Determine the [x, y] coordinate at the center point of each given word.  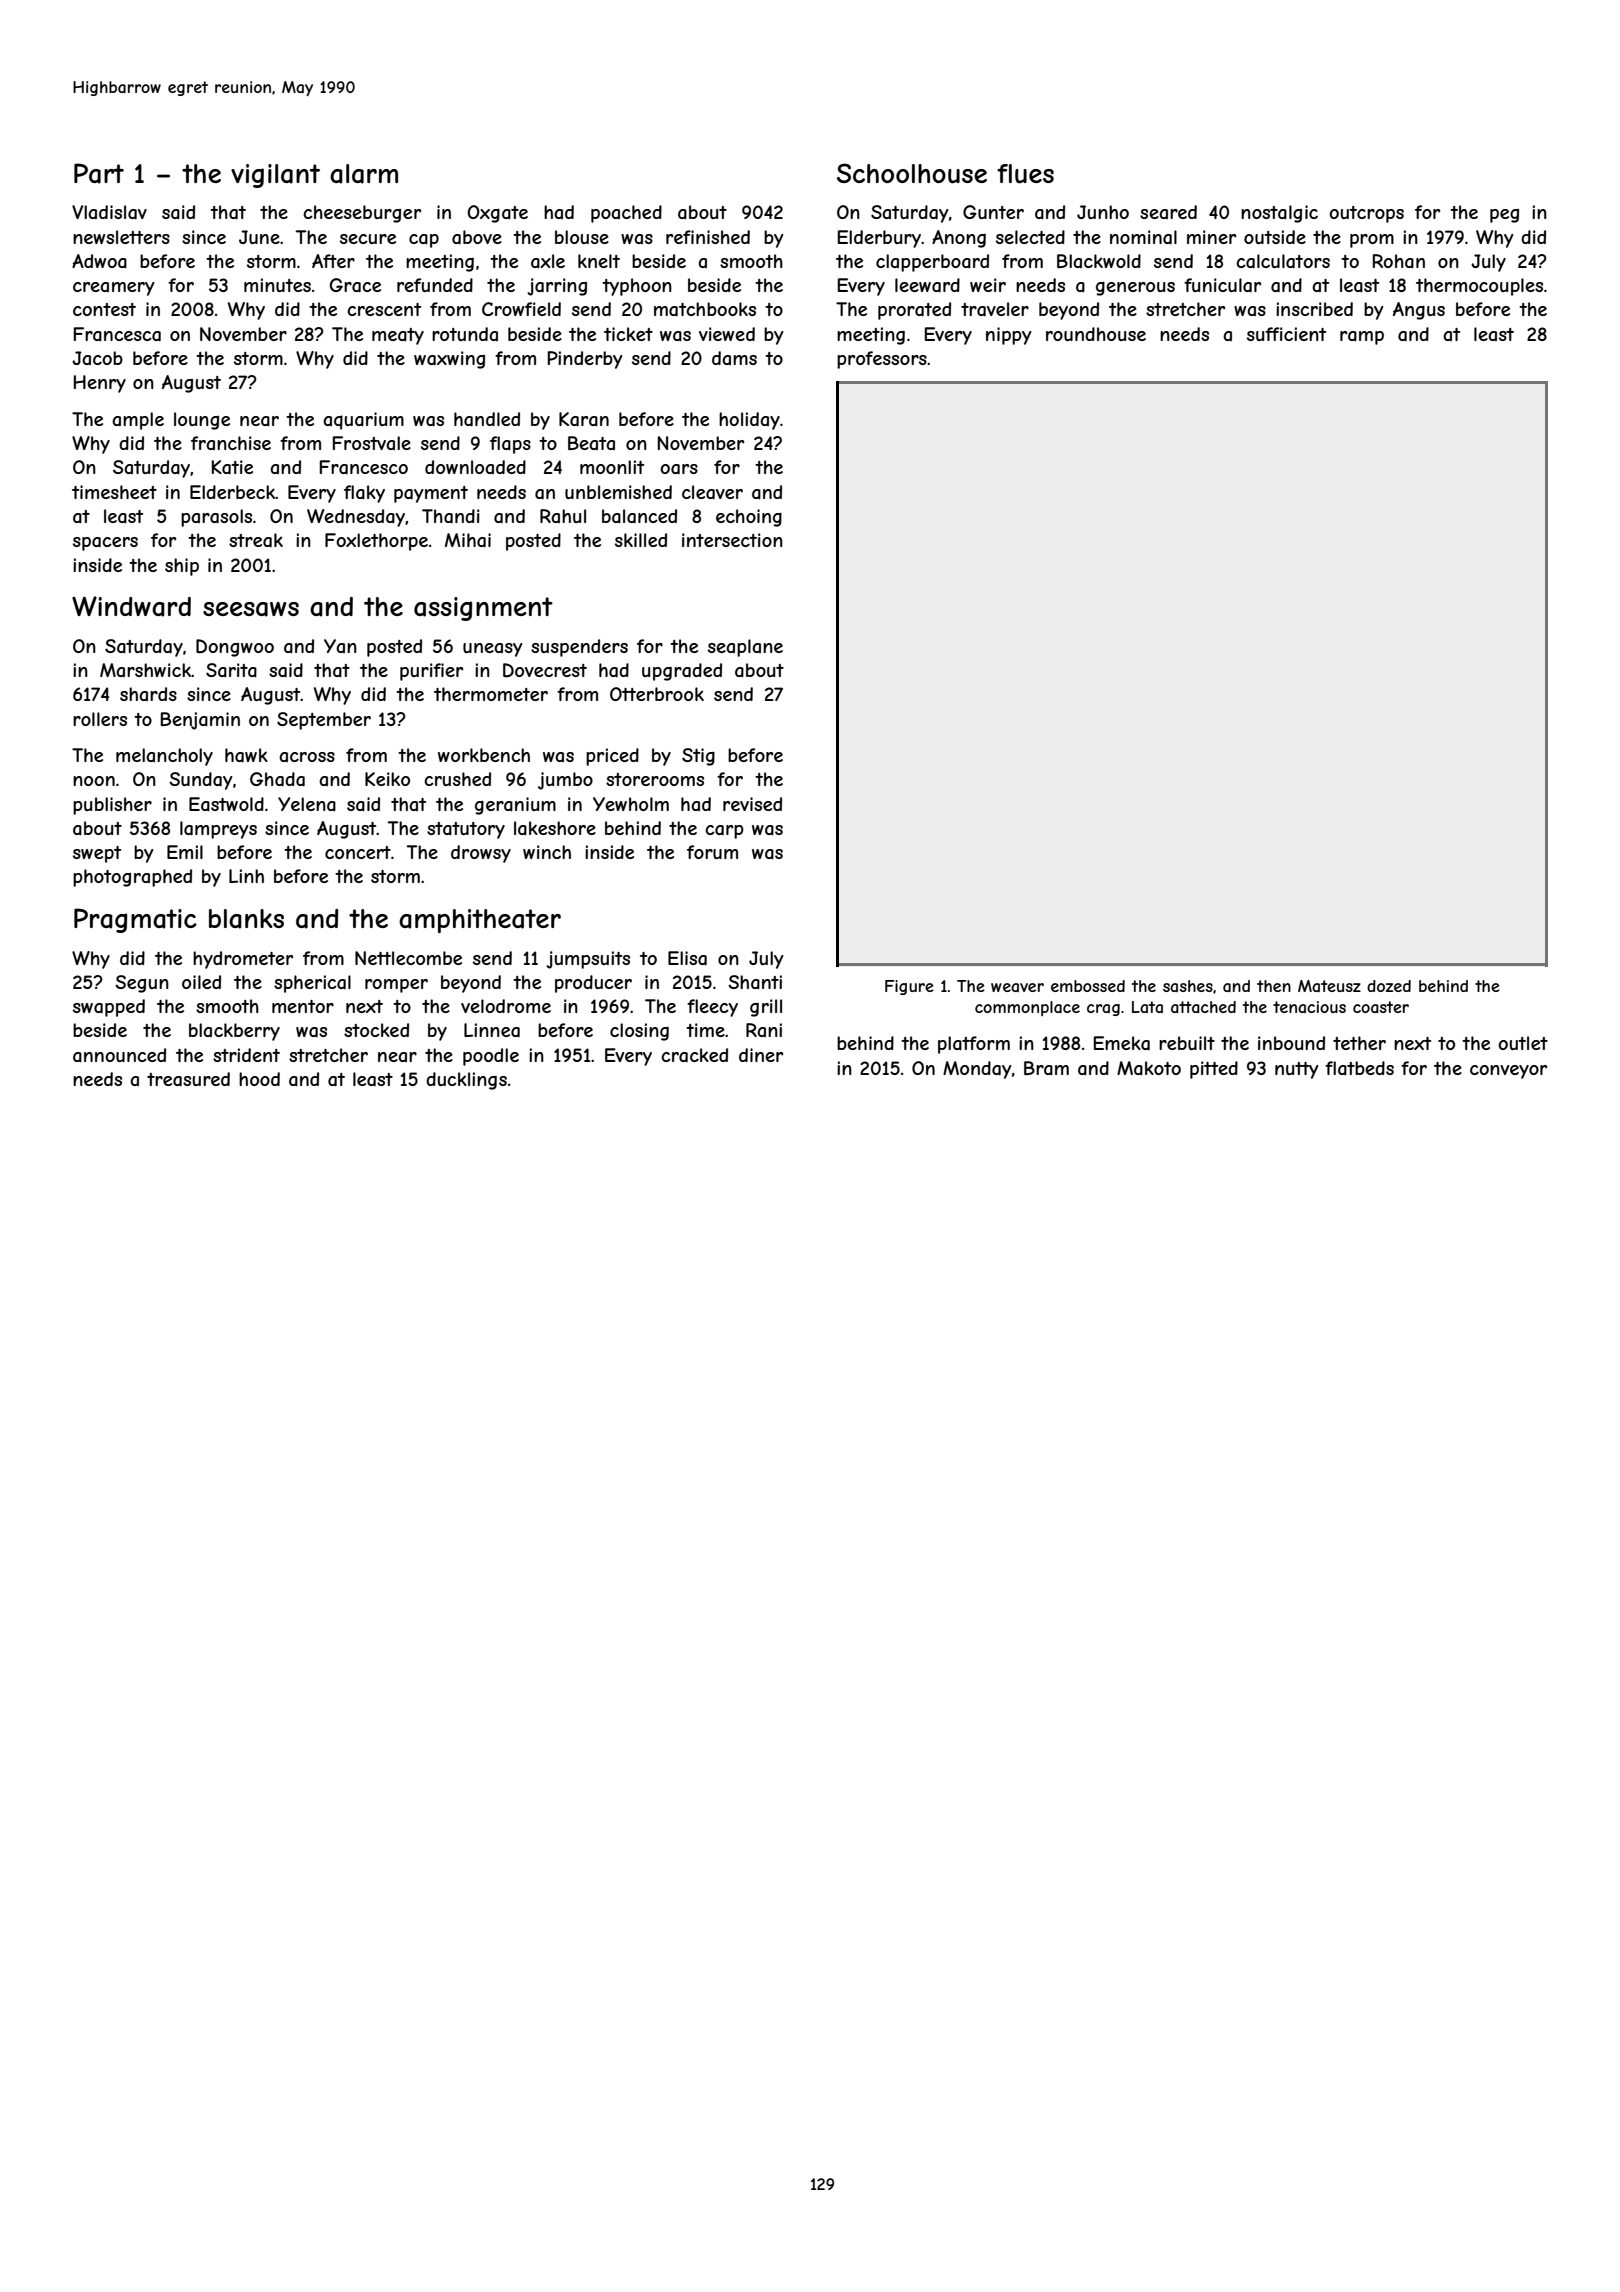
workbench [484, 755]
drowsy [481, 854]
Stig [698, 757]
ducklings [466, 1081]
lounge [202, 421]
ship [182, 567]
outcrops [1366, 214]
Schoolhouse [912, 173]
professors [882, 360]
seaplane [745, 648]
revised [752, 804]
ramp [1362, 338]
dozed [1389, 986]
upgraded [682, 672]
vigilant [275, 176]
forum [712, 852]
